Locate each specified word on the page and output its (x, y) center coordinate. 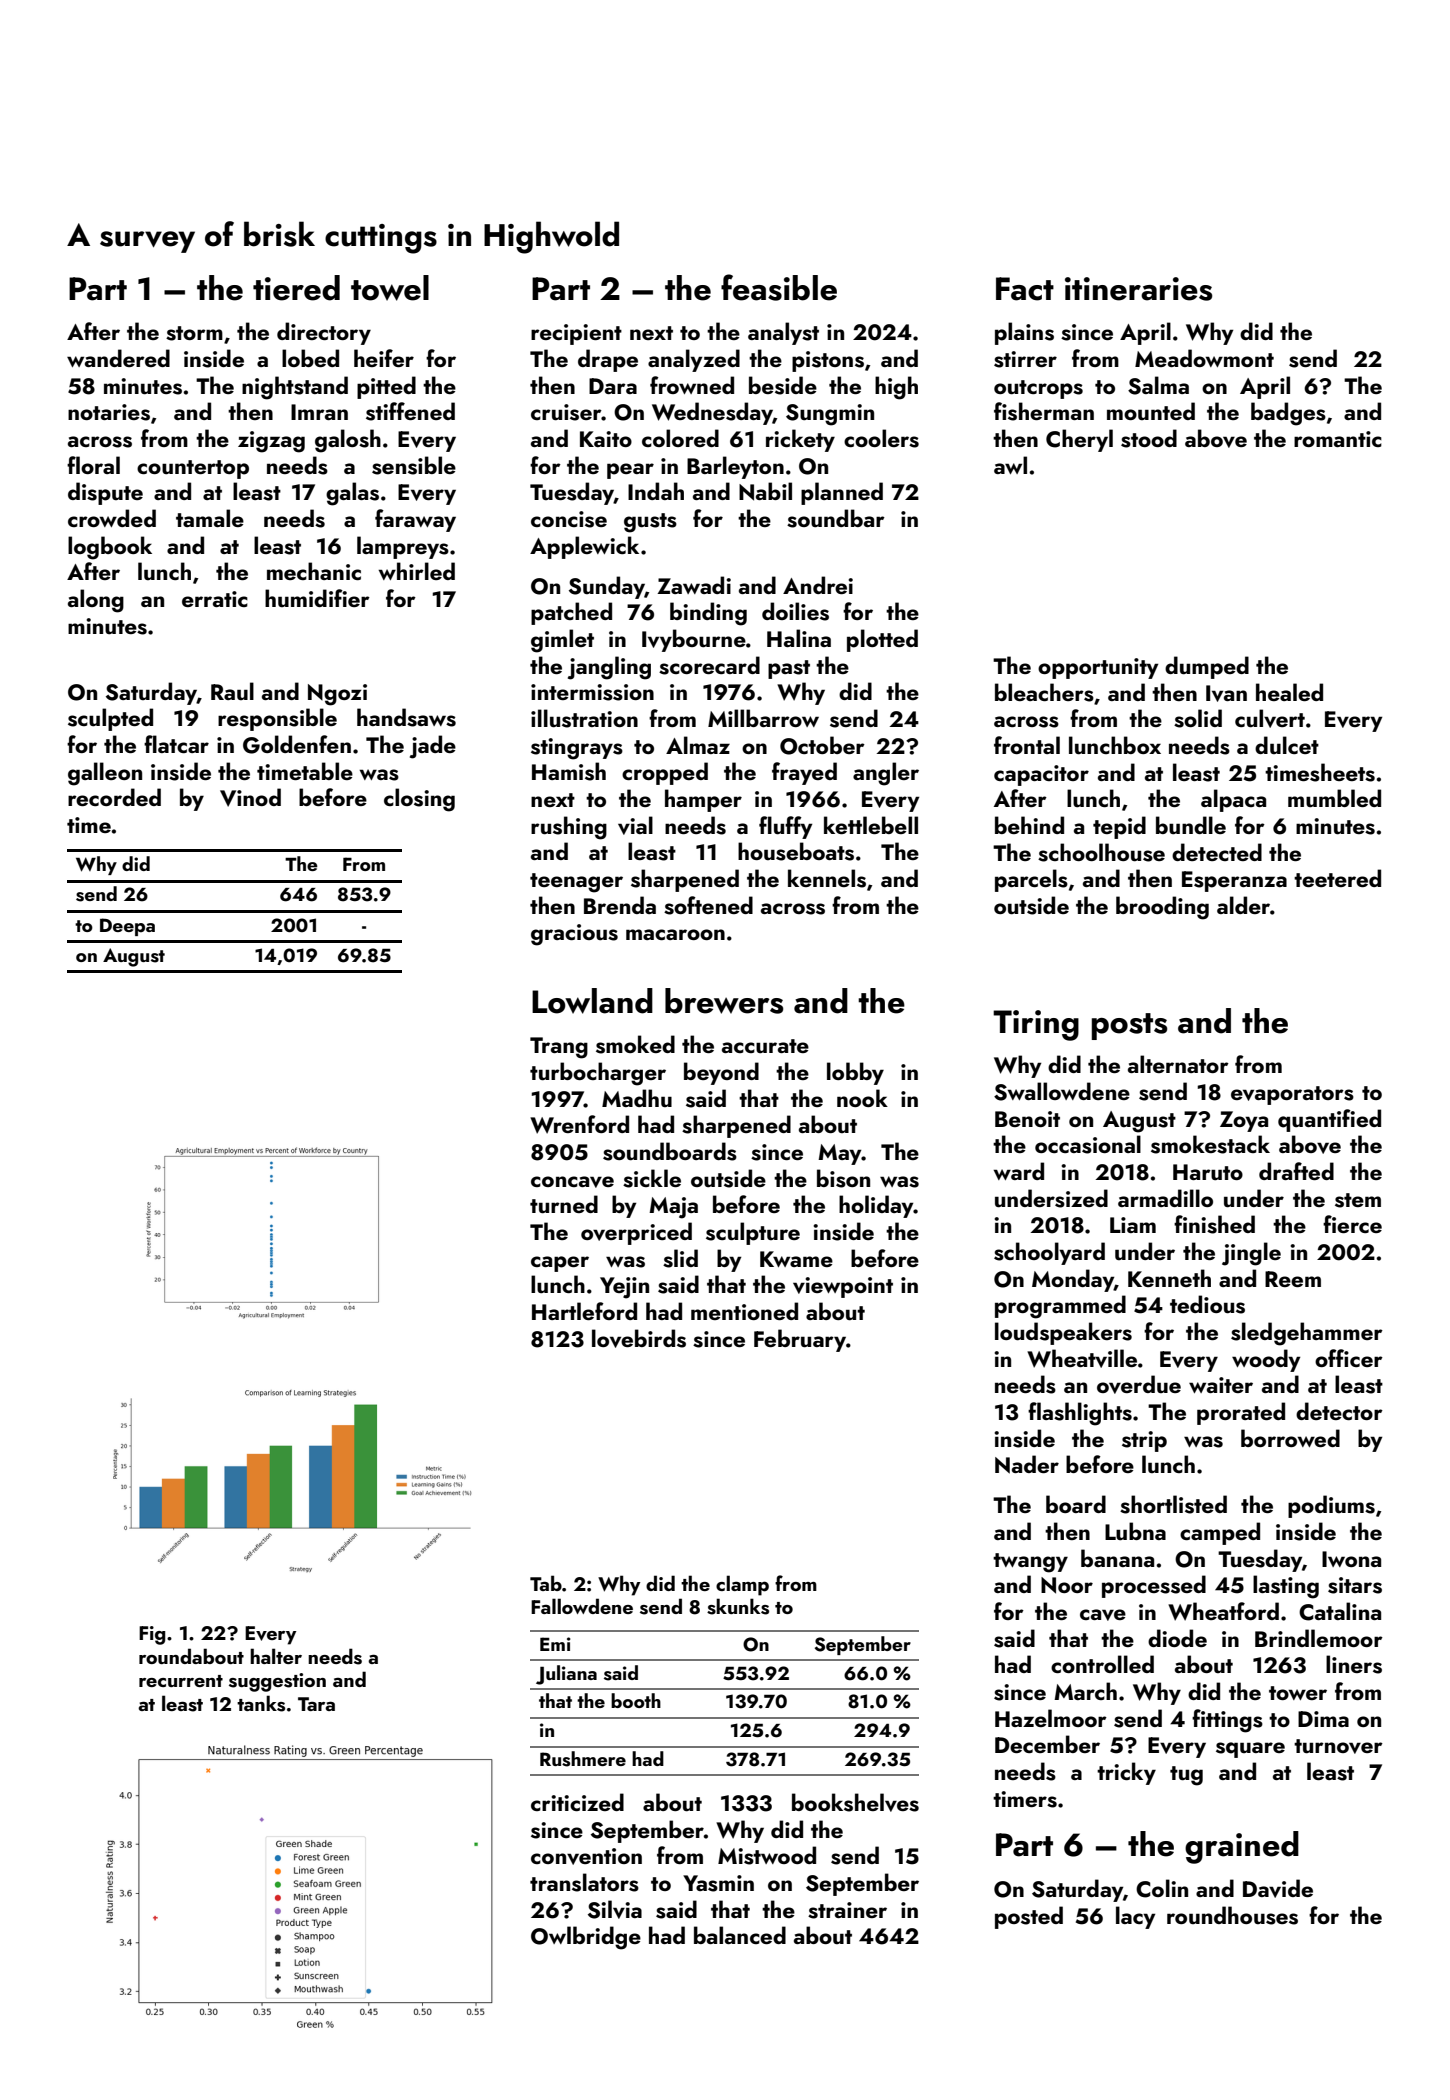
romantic (1338, 439)
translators (584, 1882)
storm (194, 333)
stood (1149, 438)
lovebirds (639, 1338)
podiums (1331, 1506)
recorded (114, 797)
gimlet (562, 641)
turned (564, 1204)
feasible (779, 287)
